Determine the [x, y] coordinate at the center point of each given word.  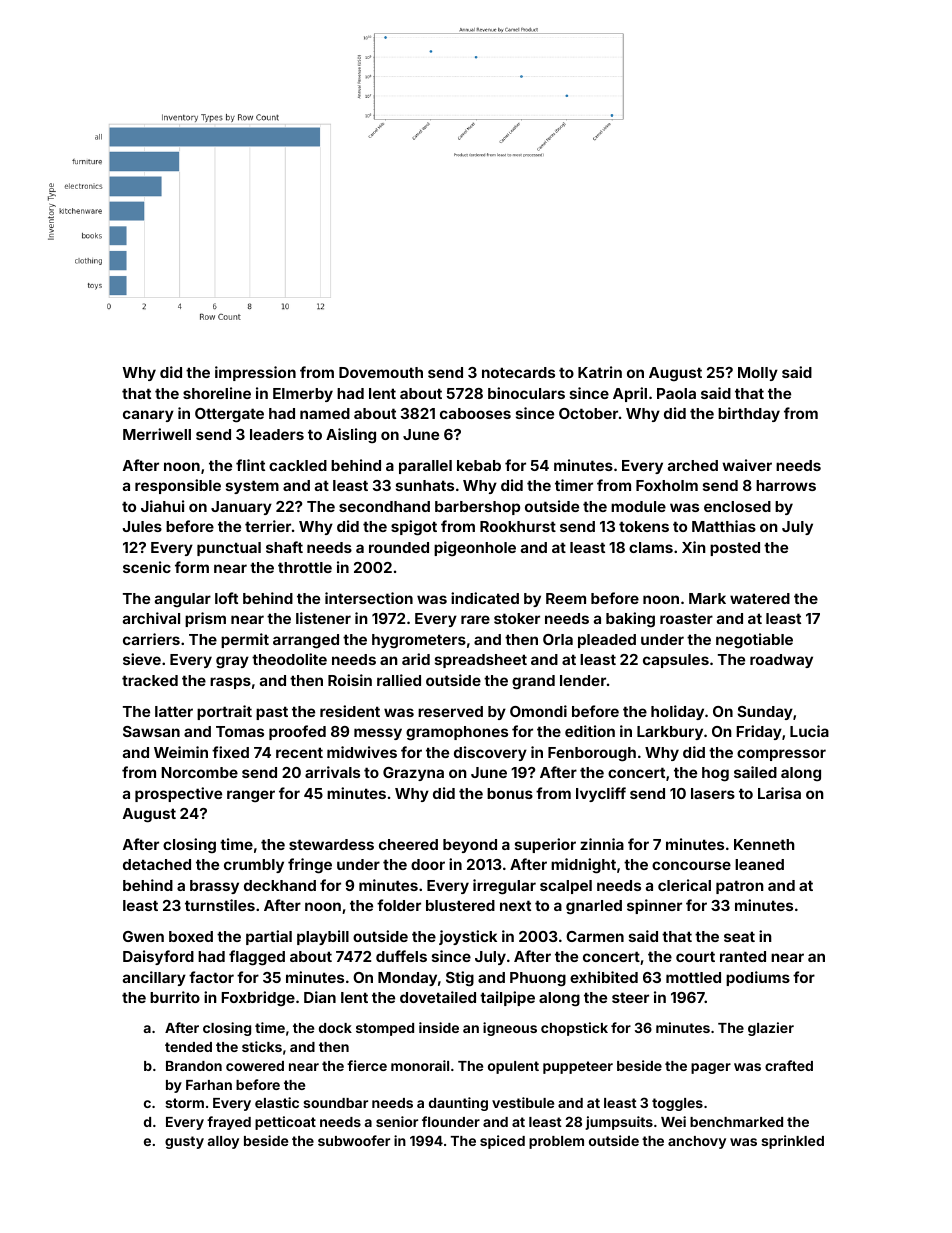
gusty [184, 1142]
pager [711, 1068]
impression [255, 373]
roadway [781, 661]
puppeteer [578, 1067]
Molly [758, 374]
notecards [518, 372]
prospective [178, 794]
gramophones [457, 733]
